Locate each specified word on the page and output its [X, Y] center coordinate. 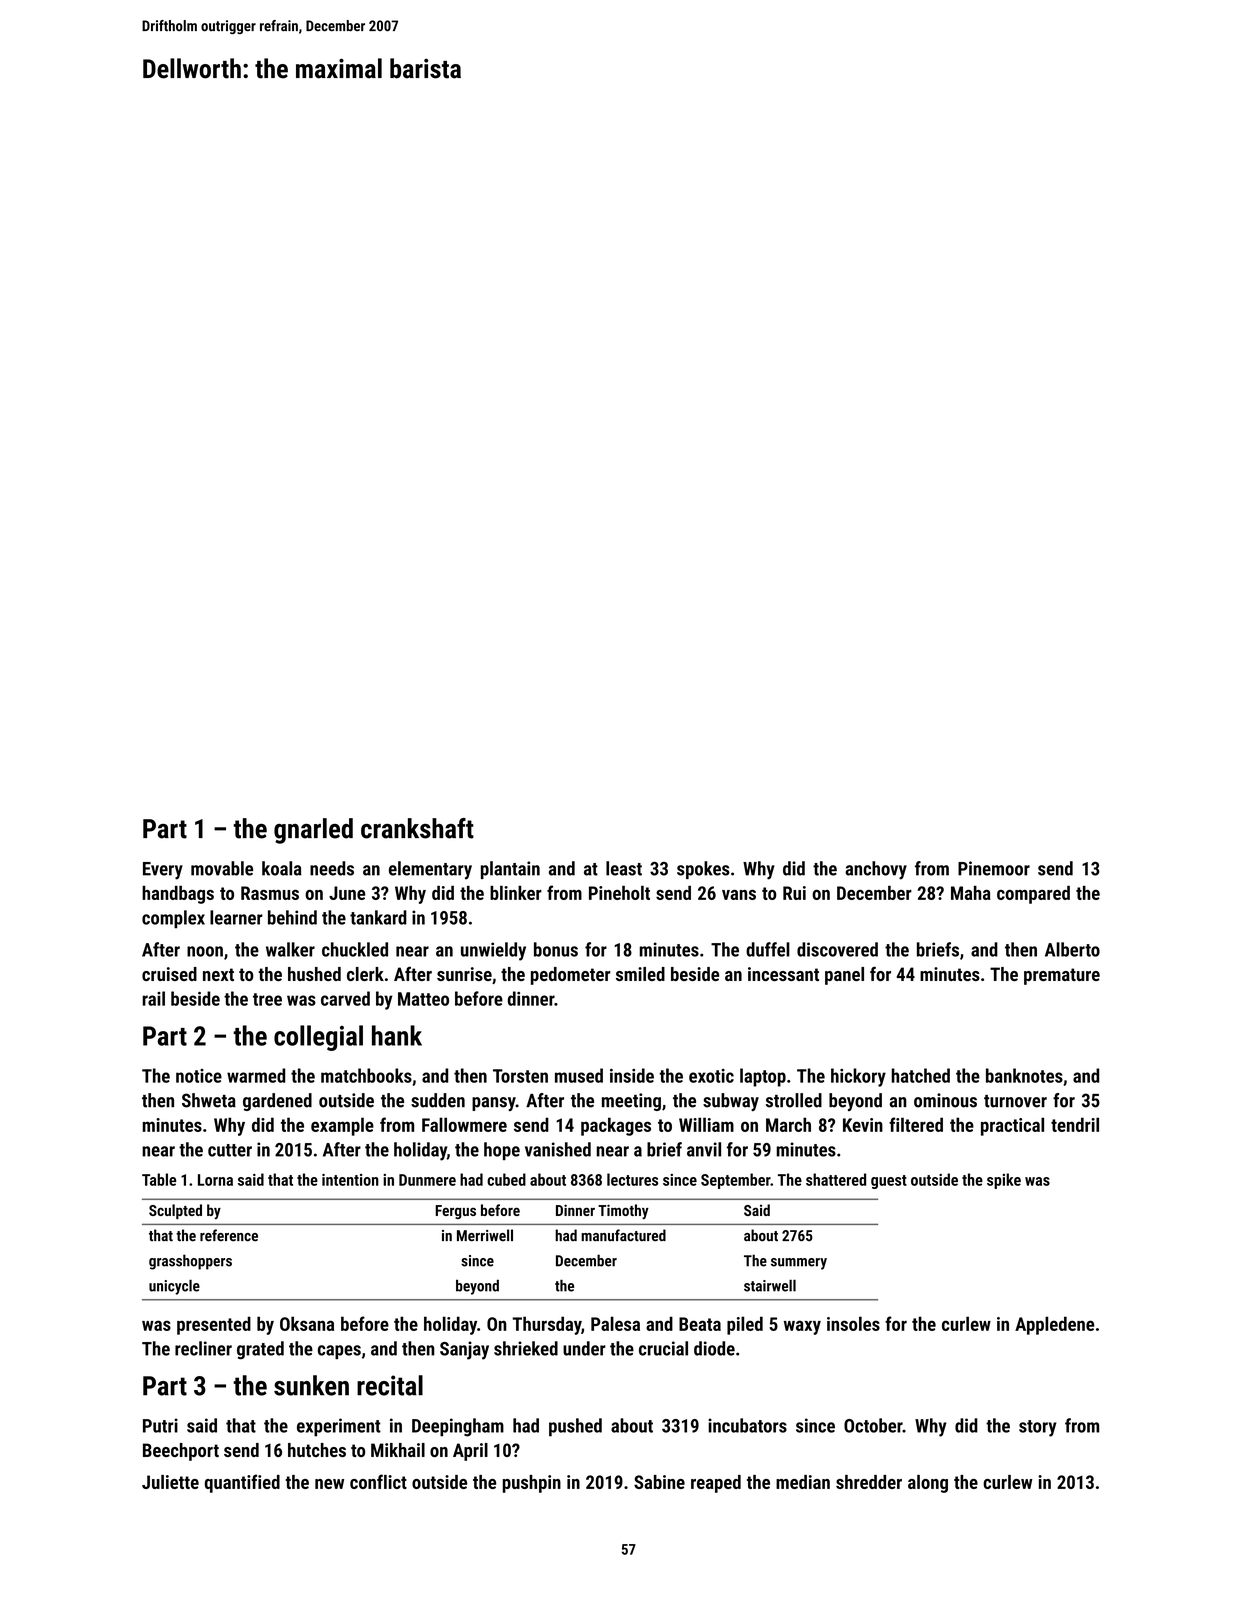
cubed [506, 1179]
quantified [242, 1483]
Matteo [423, 999]
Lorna [215, 1180]
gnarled [313, 831]
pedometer [570, 976]
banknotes [1024, 1075]
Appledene [1054, 1325]
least [624, 868]
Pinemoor [994, 868]
